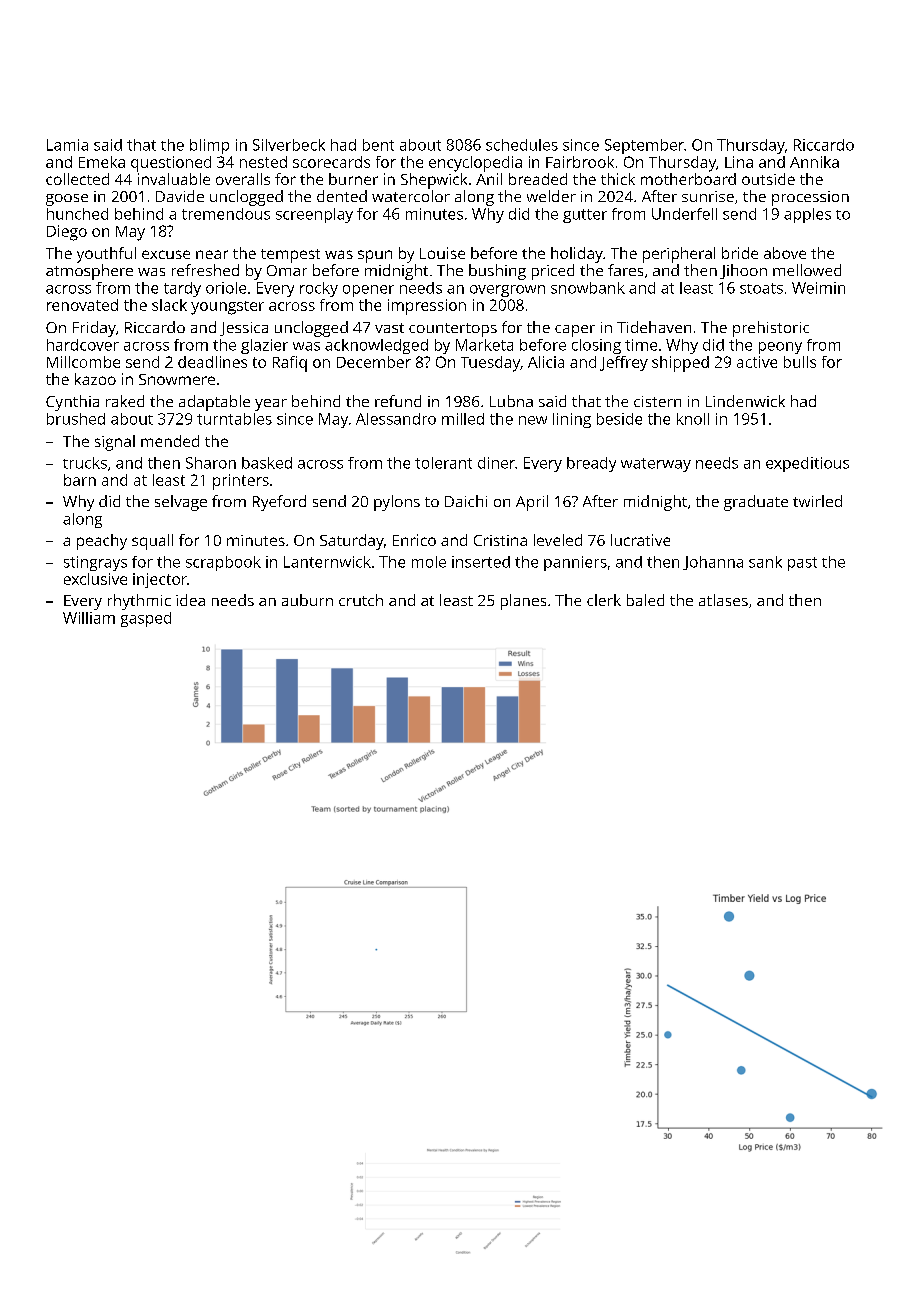 Image resolution: width=908 pixels, height=1316 pixels. Describe the element at coordinates (77, 179) in the screenshot. I see `collected` at that location.
